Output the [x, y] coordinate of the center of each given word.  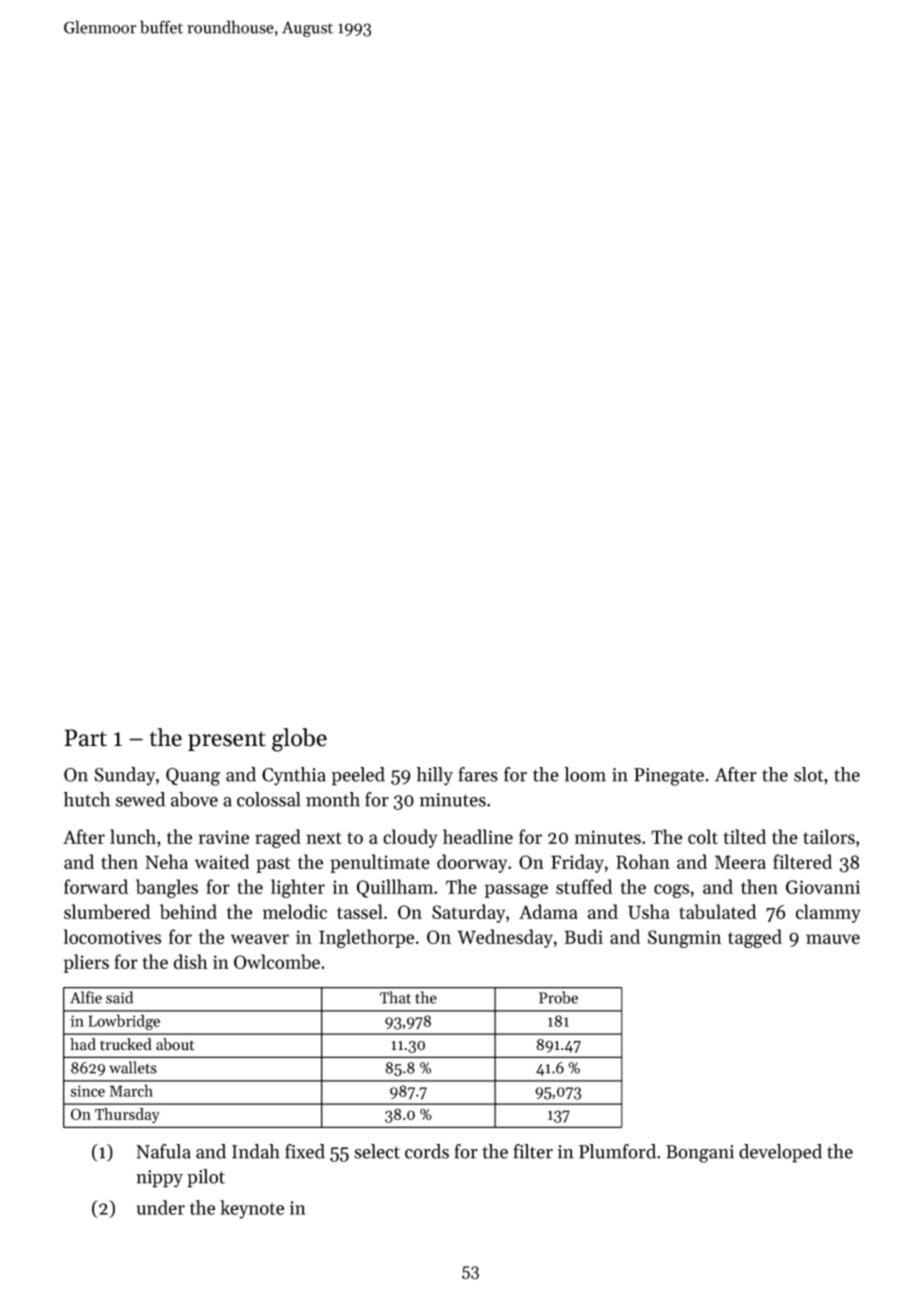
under [160, 1207]
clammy [828, 913]
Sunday [125, 776]
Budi [583, 936]
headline [478, 836]
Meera [740, 862]
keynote [252, 1209]
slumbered [107, 911]
